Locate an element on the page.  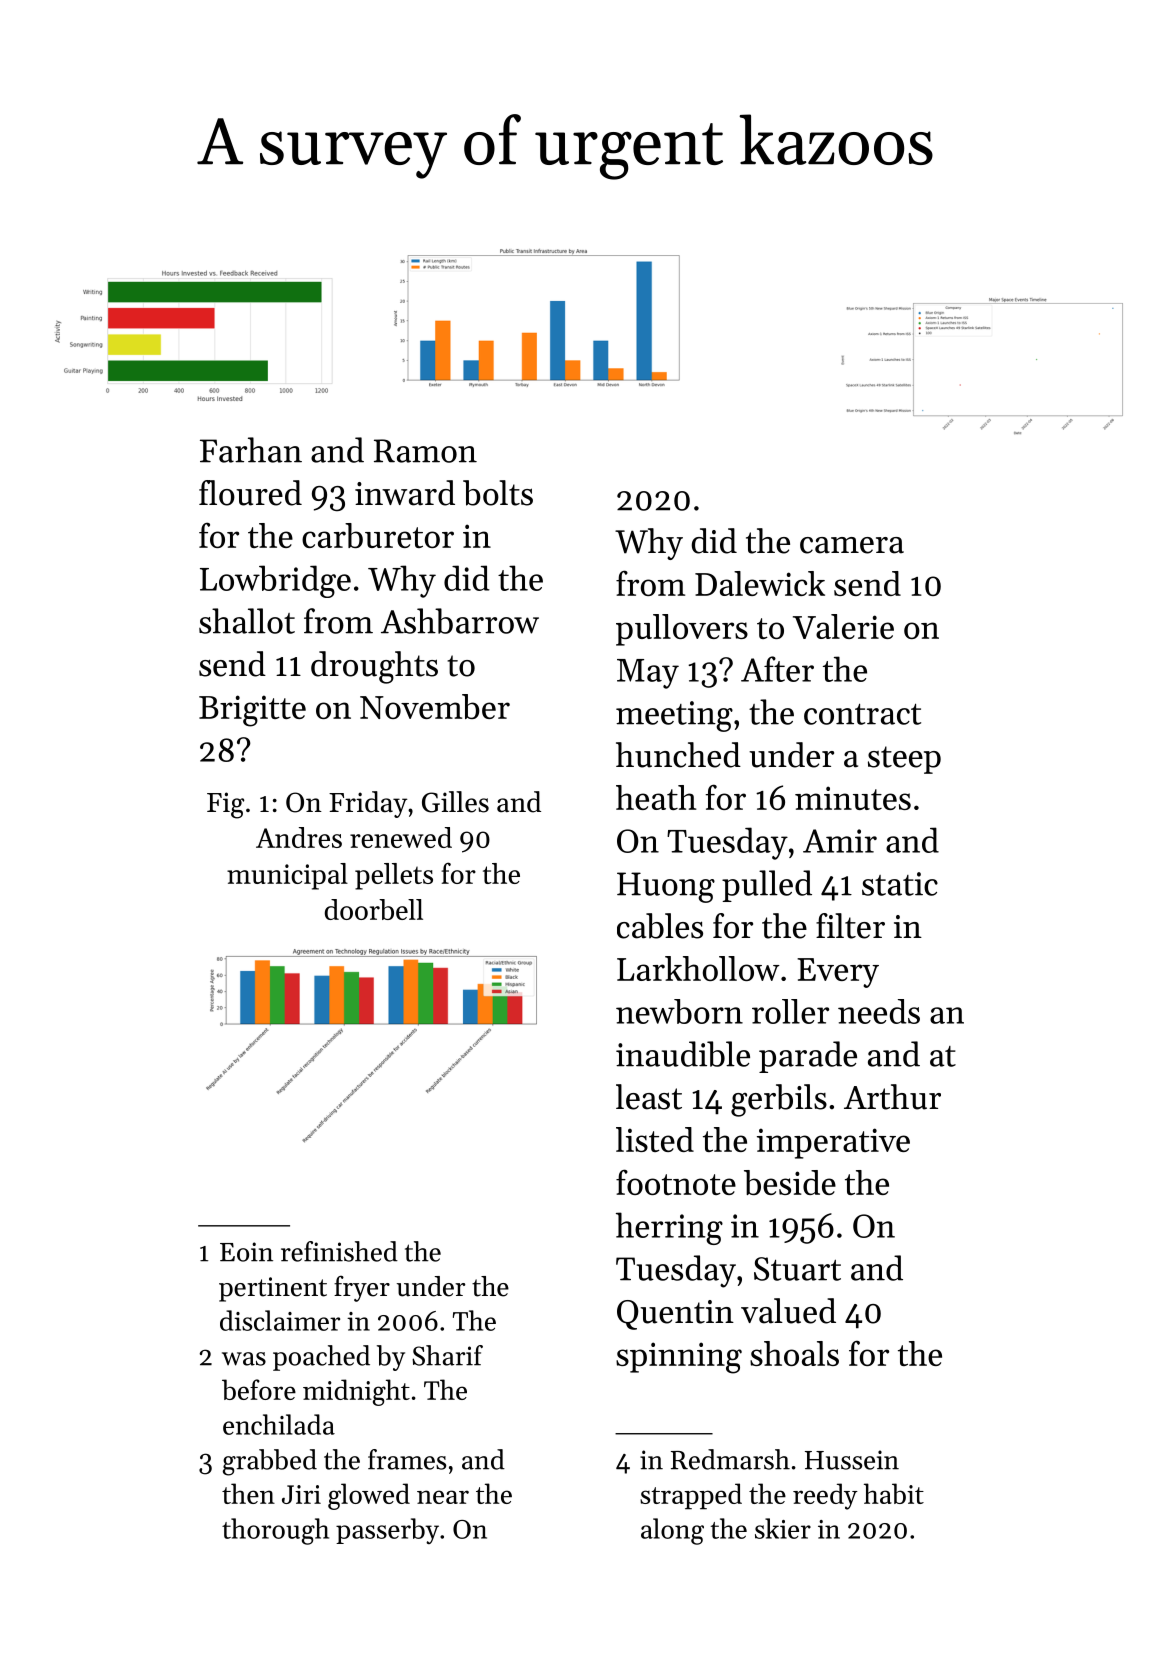
camera is located at coordinates (852, 545).
